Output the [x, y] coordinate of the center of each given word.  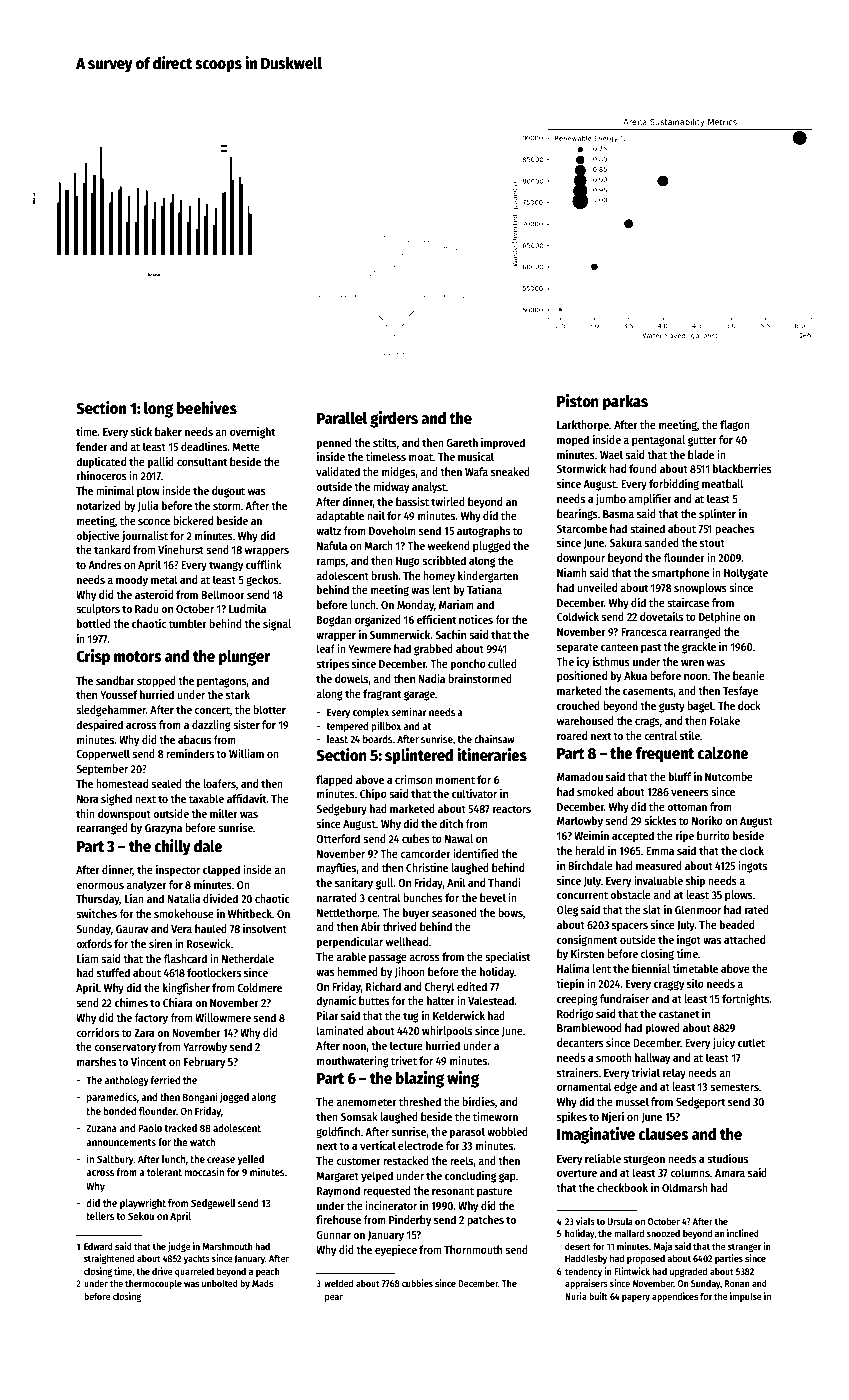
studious [727, 1158]
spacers [630, 927]
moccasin [204, 1171]
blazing [420, 1079]
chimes [131, 1002]
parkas [625, 403]
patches [485, 1221]
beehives [207, 408]
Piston [578, 401]
